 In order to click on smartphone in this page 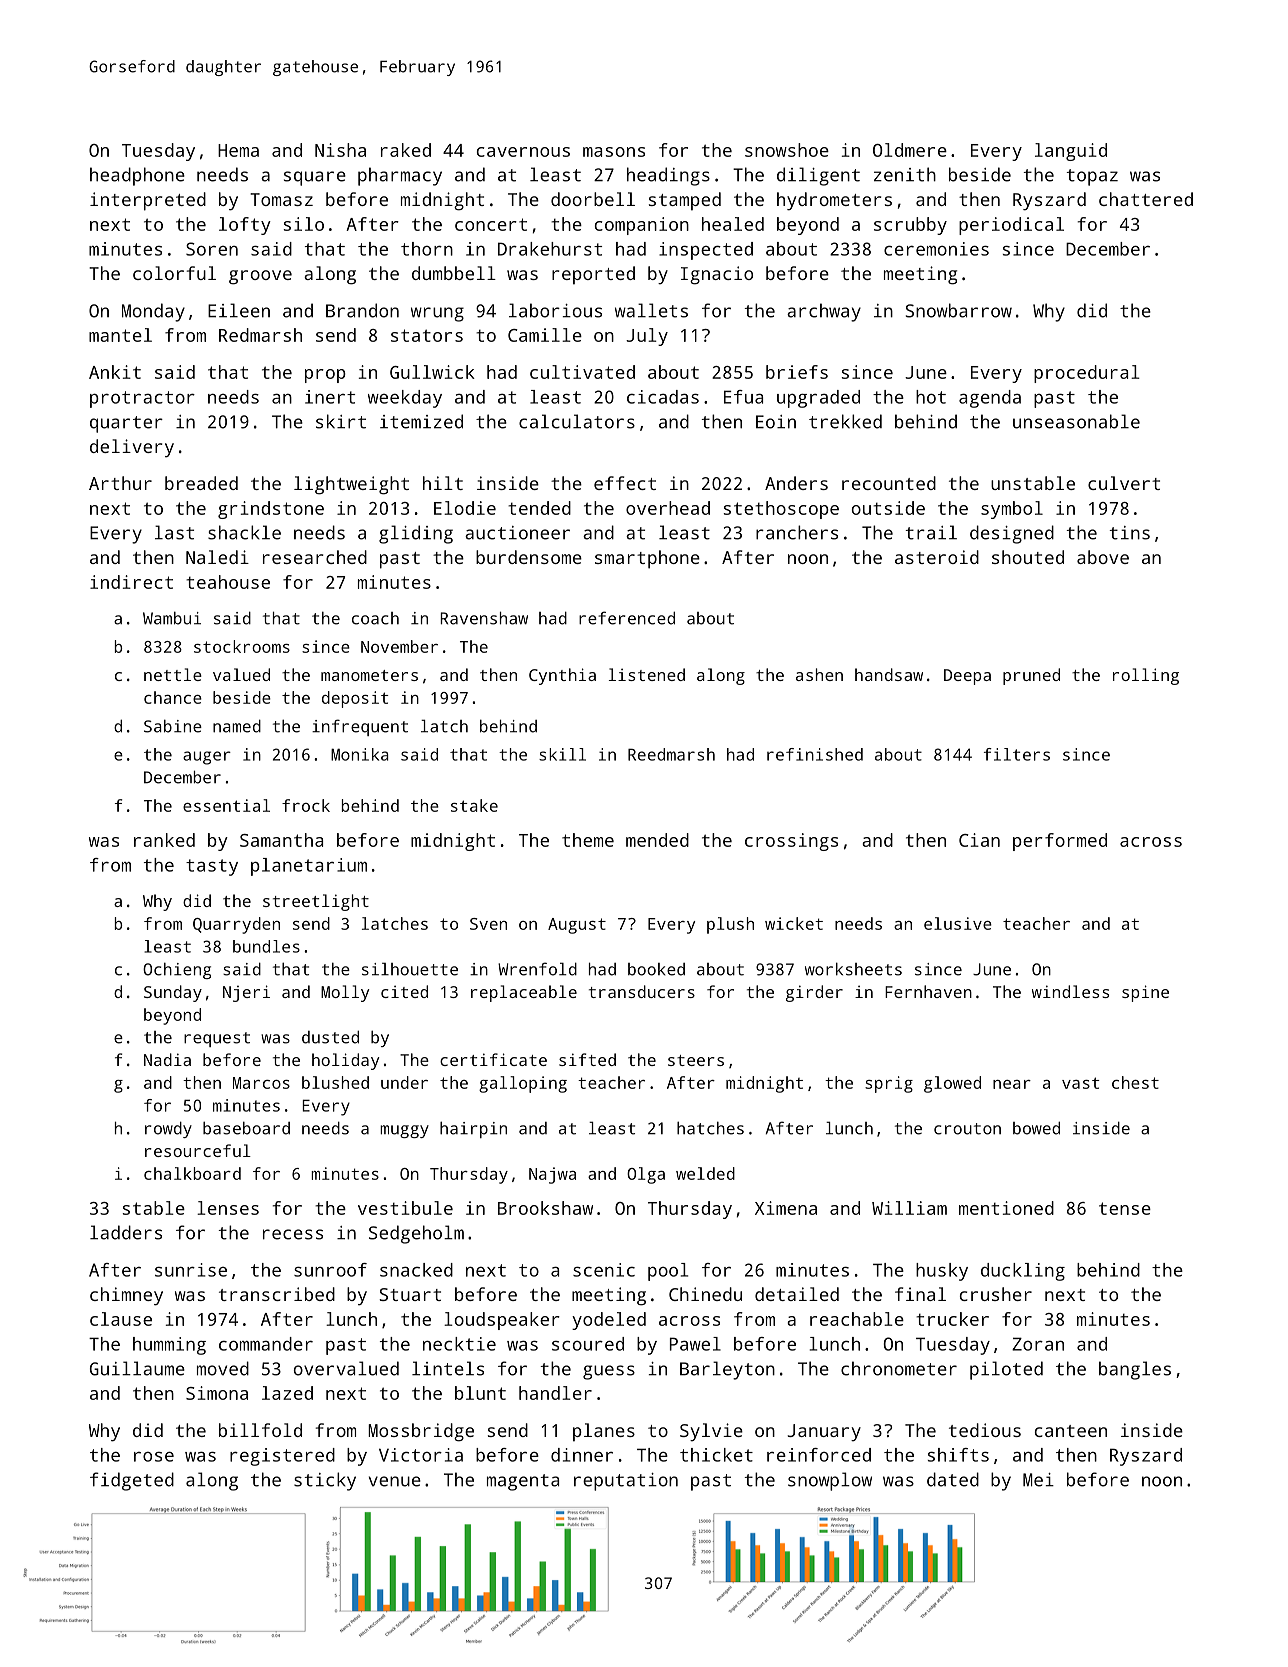, I will do `click(647, 559)`.
